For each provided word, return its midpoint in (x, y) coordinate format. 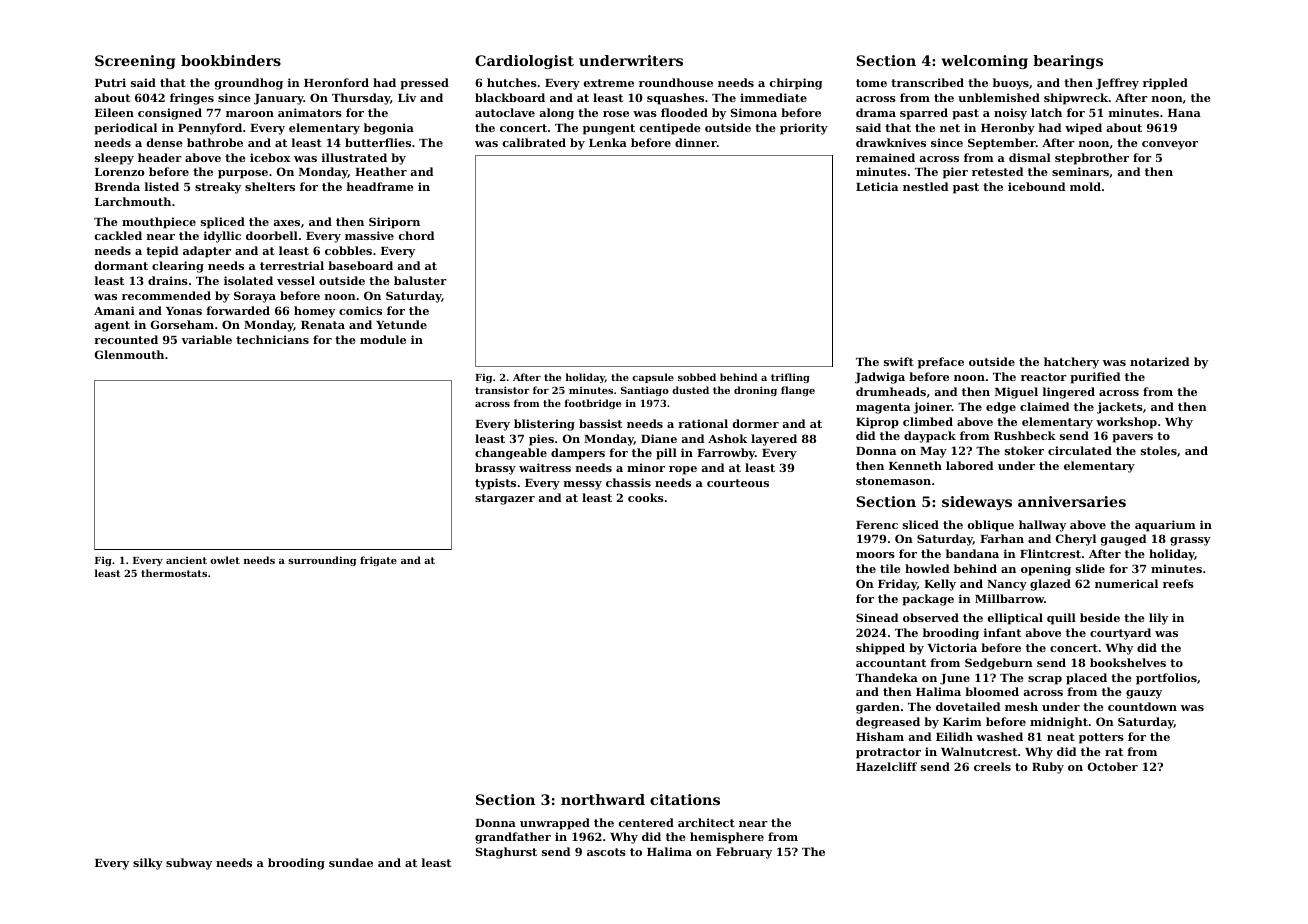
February (744, 853)
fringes (192, 99)
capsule (653, 378)
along (557, 114)
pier (955, 173)
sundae (351, 862)
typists (495, 484)
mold (1085, 186)
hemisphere (727, 838)
